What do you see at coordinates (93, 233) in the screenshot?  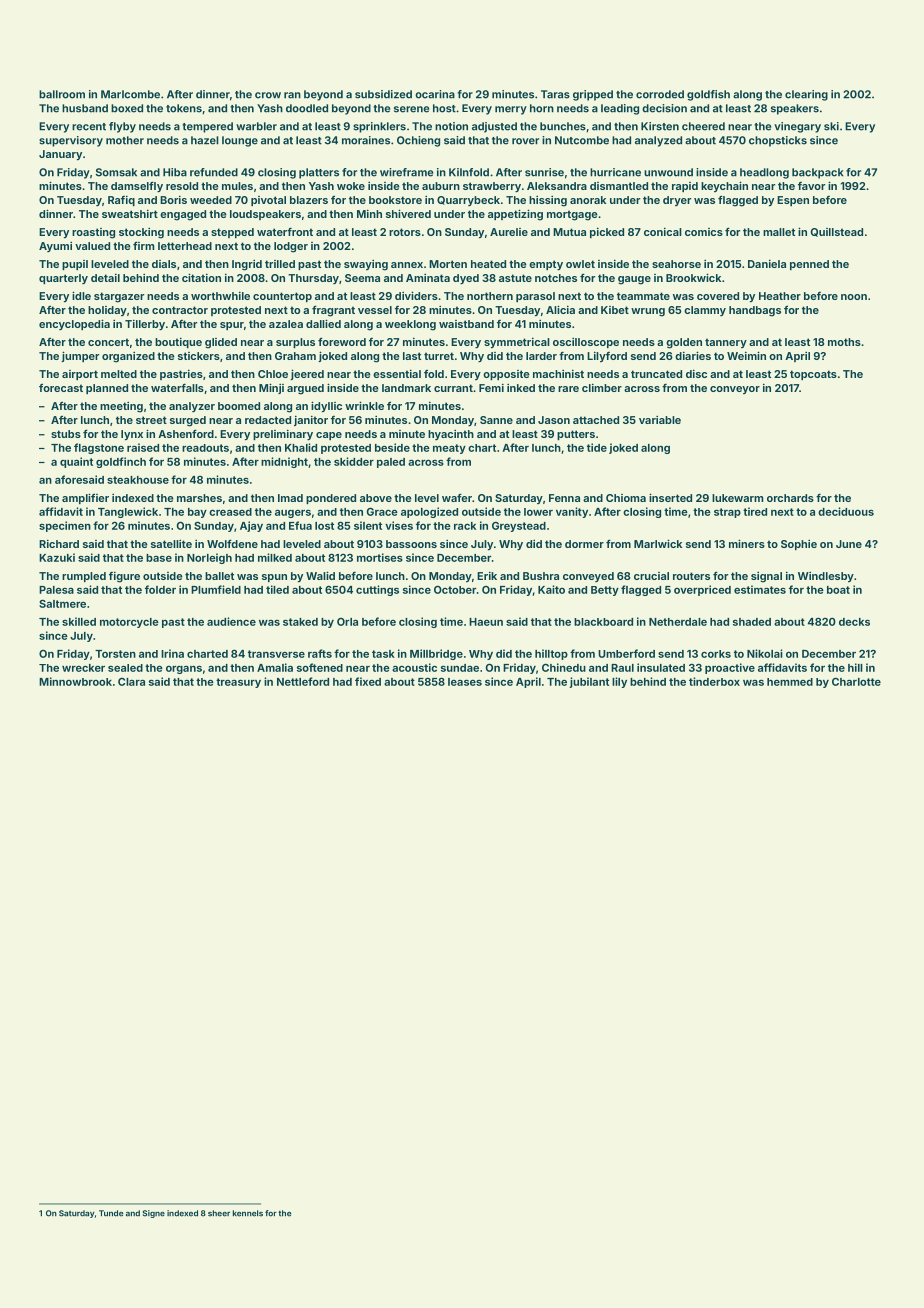 I see `roasting` at bounding box center [93, 233].
